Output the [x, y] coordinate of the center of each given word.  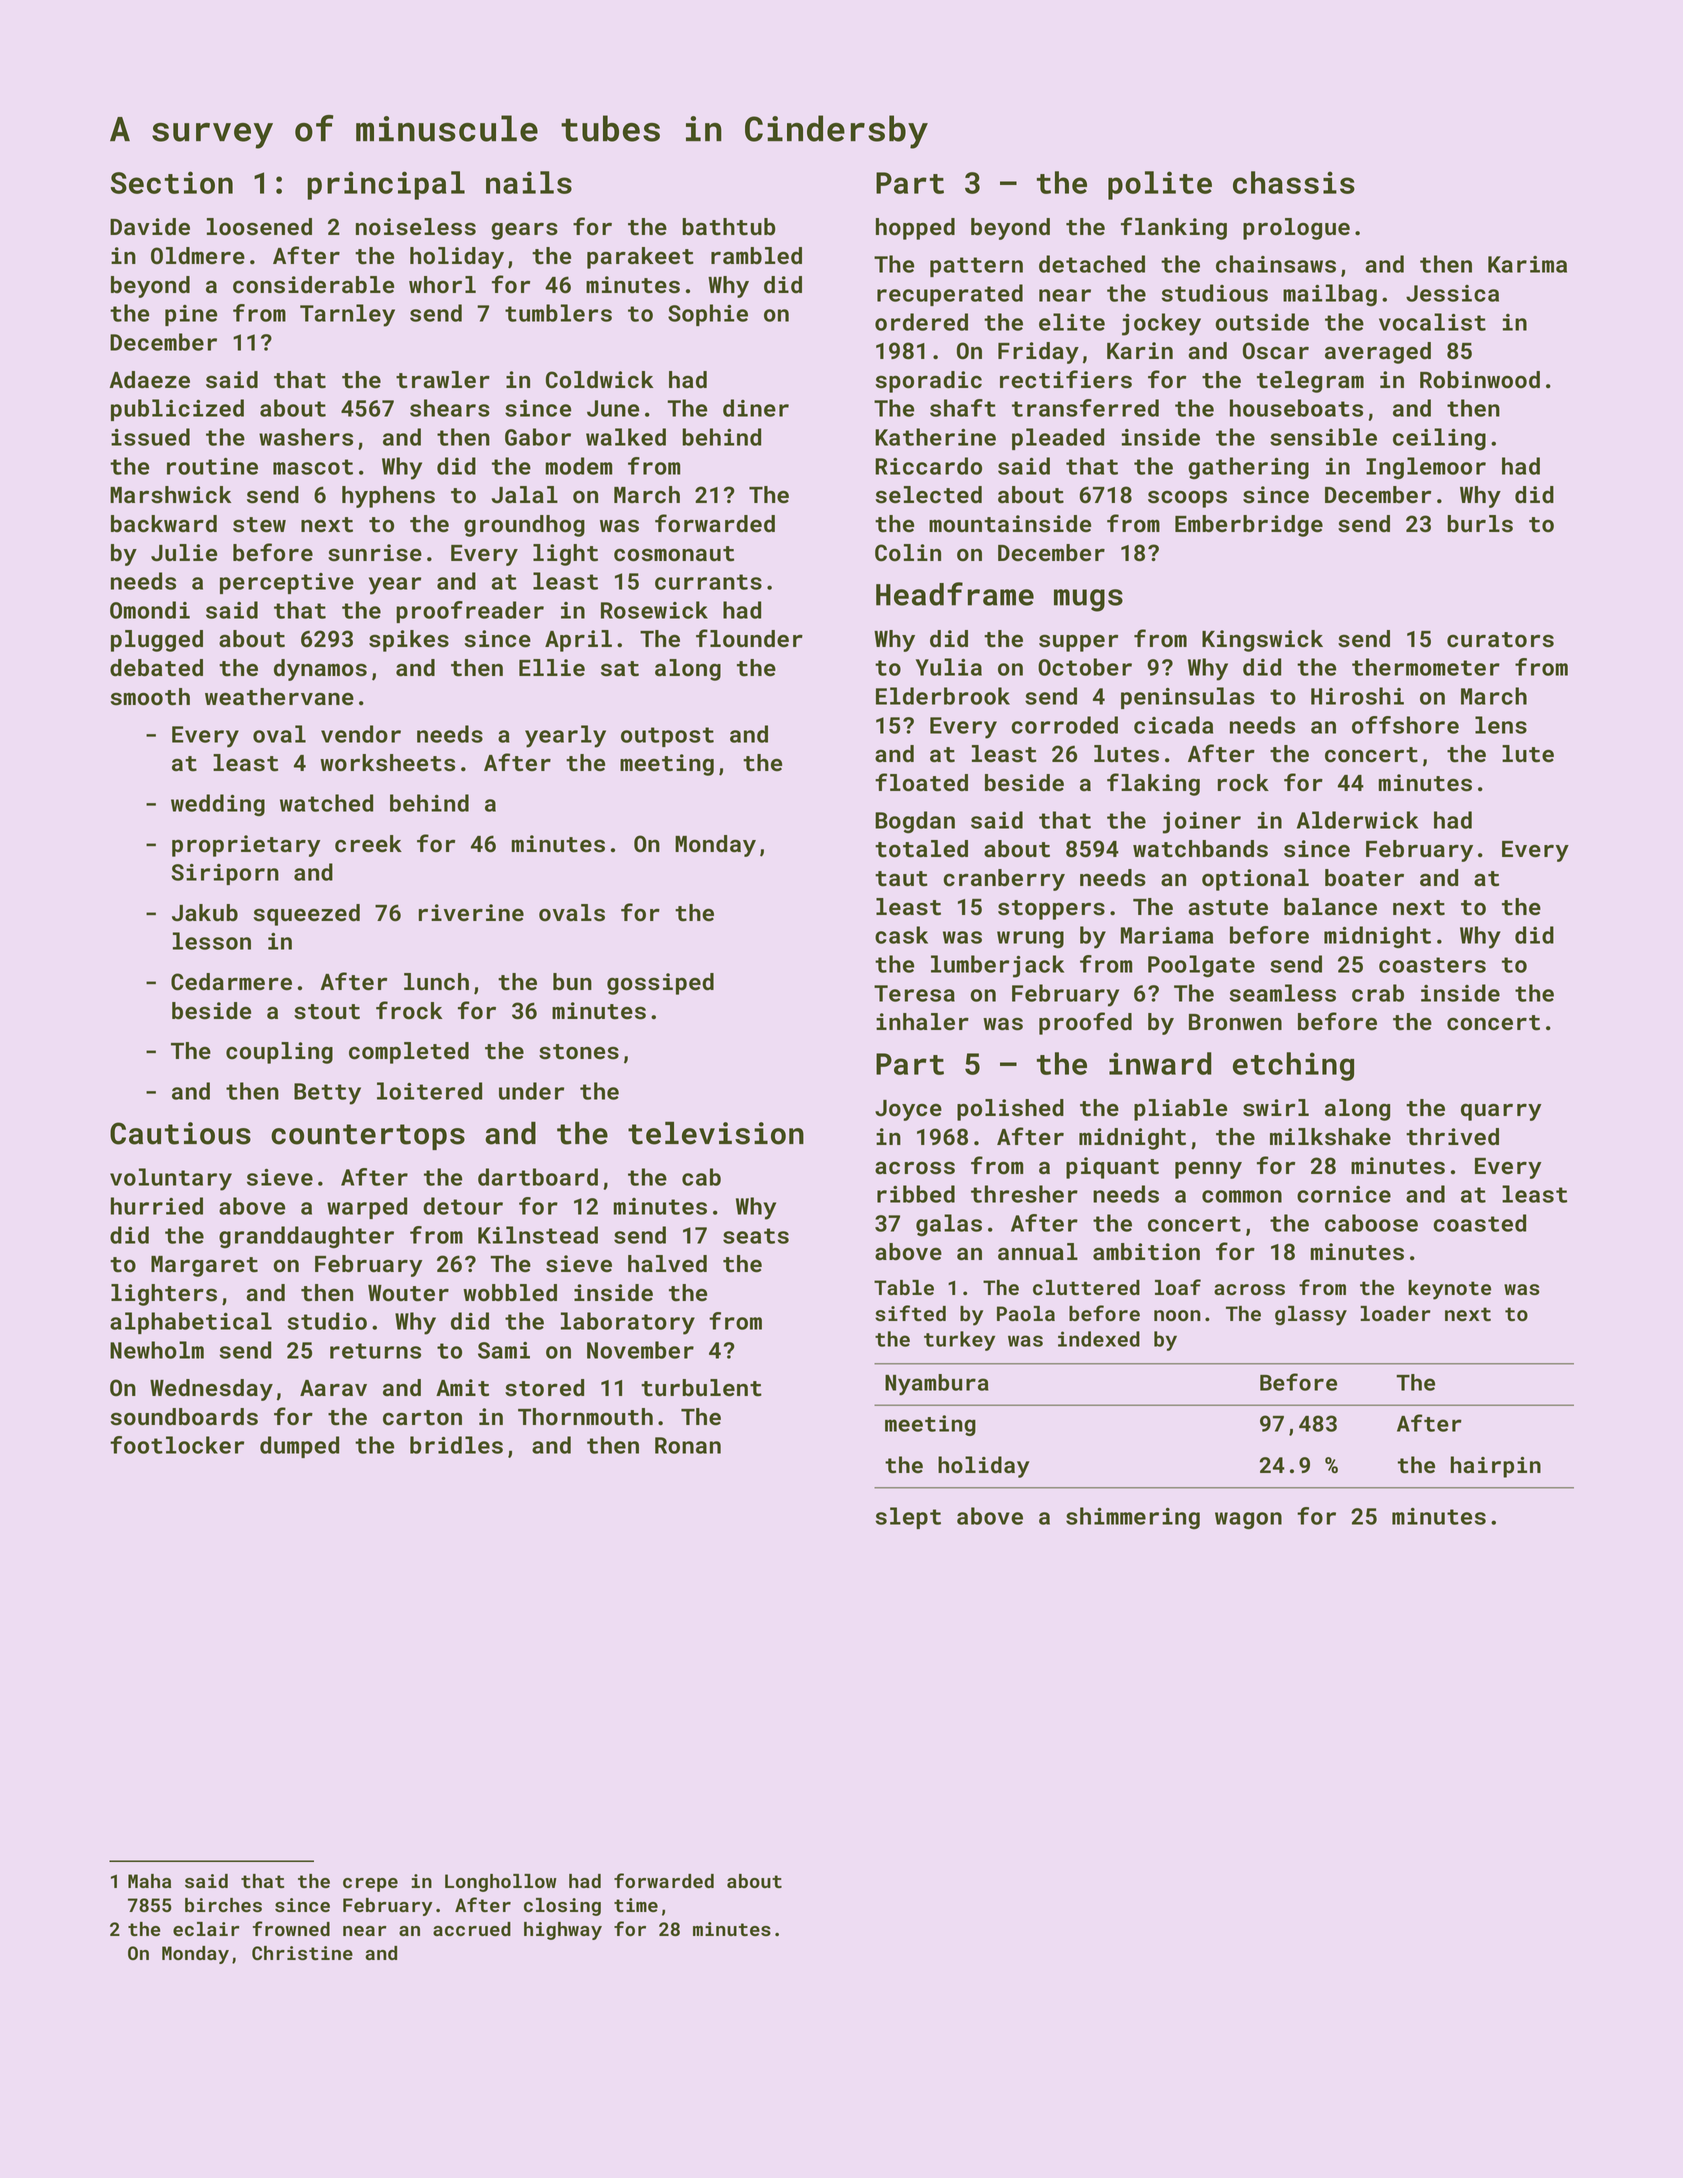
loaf [1178, 1287]
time [636, 1905]
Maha [149, 1881]
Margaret [204, 1266]
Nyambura [937, 1384]
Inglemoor [1426, 468]
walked [626, 437]
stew [259, 525]
